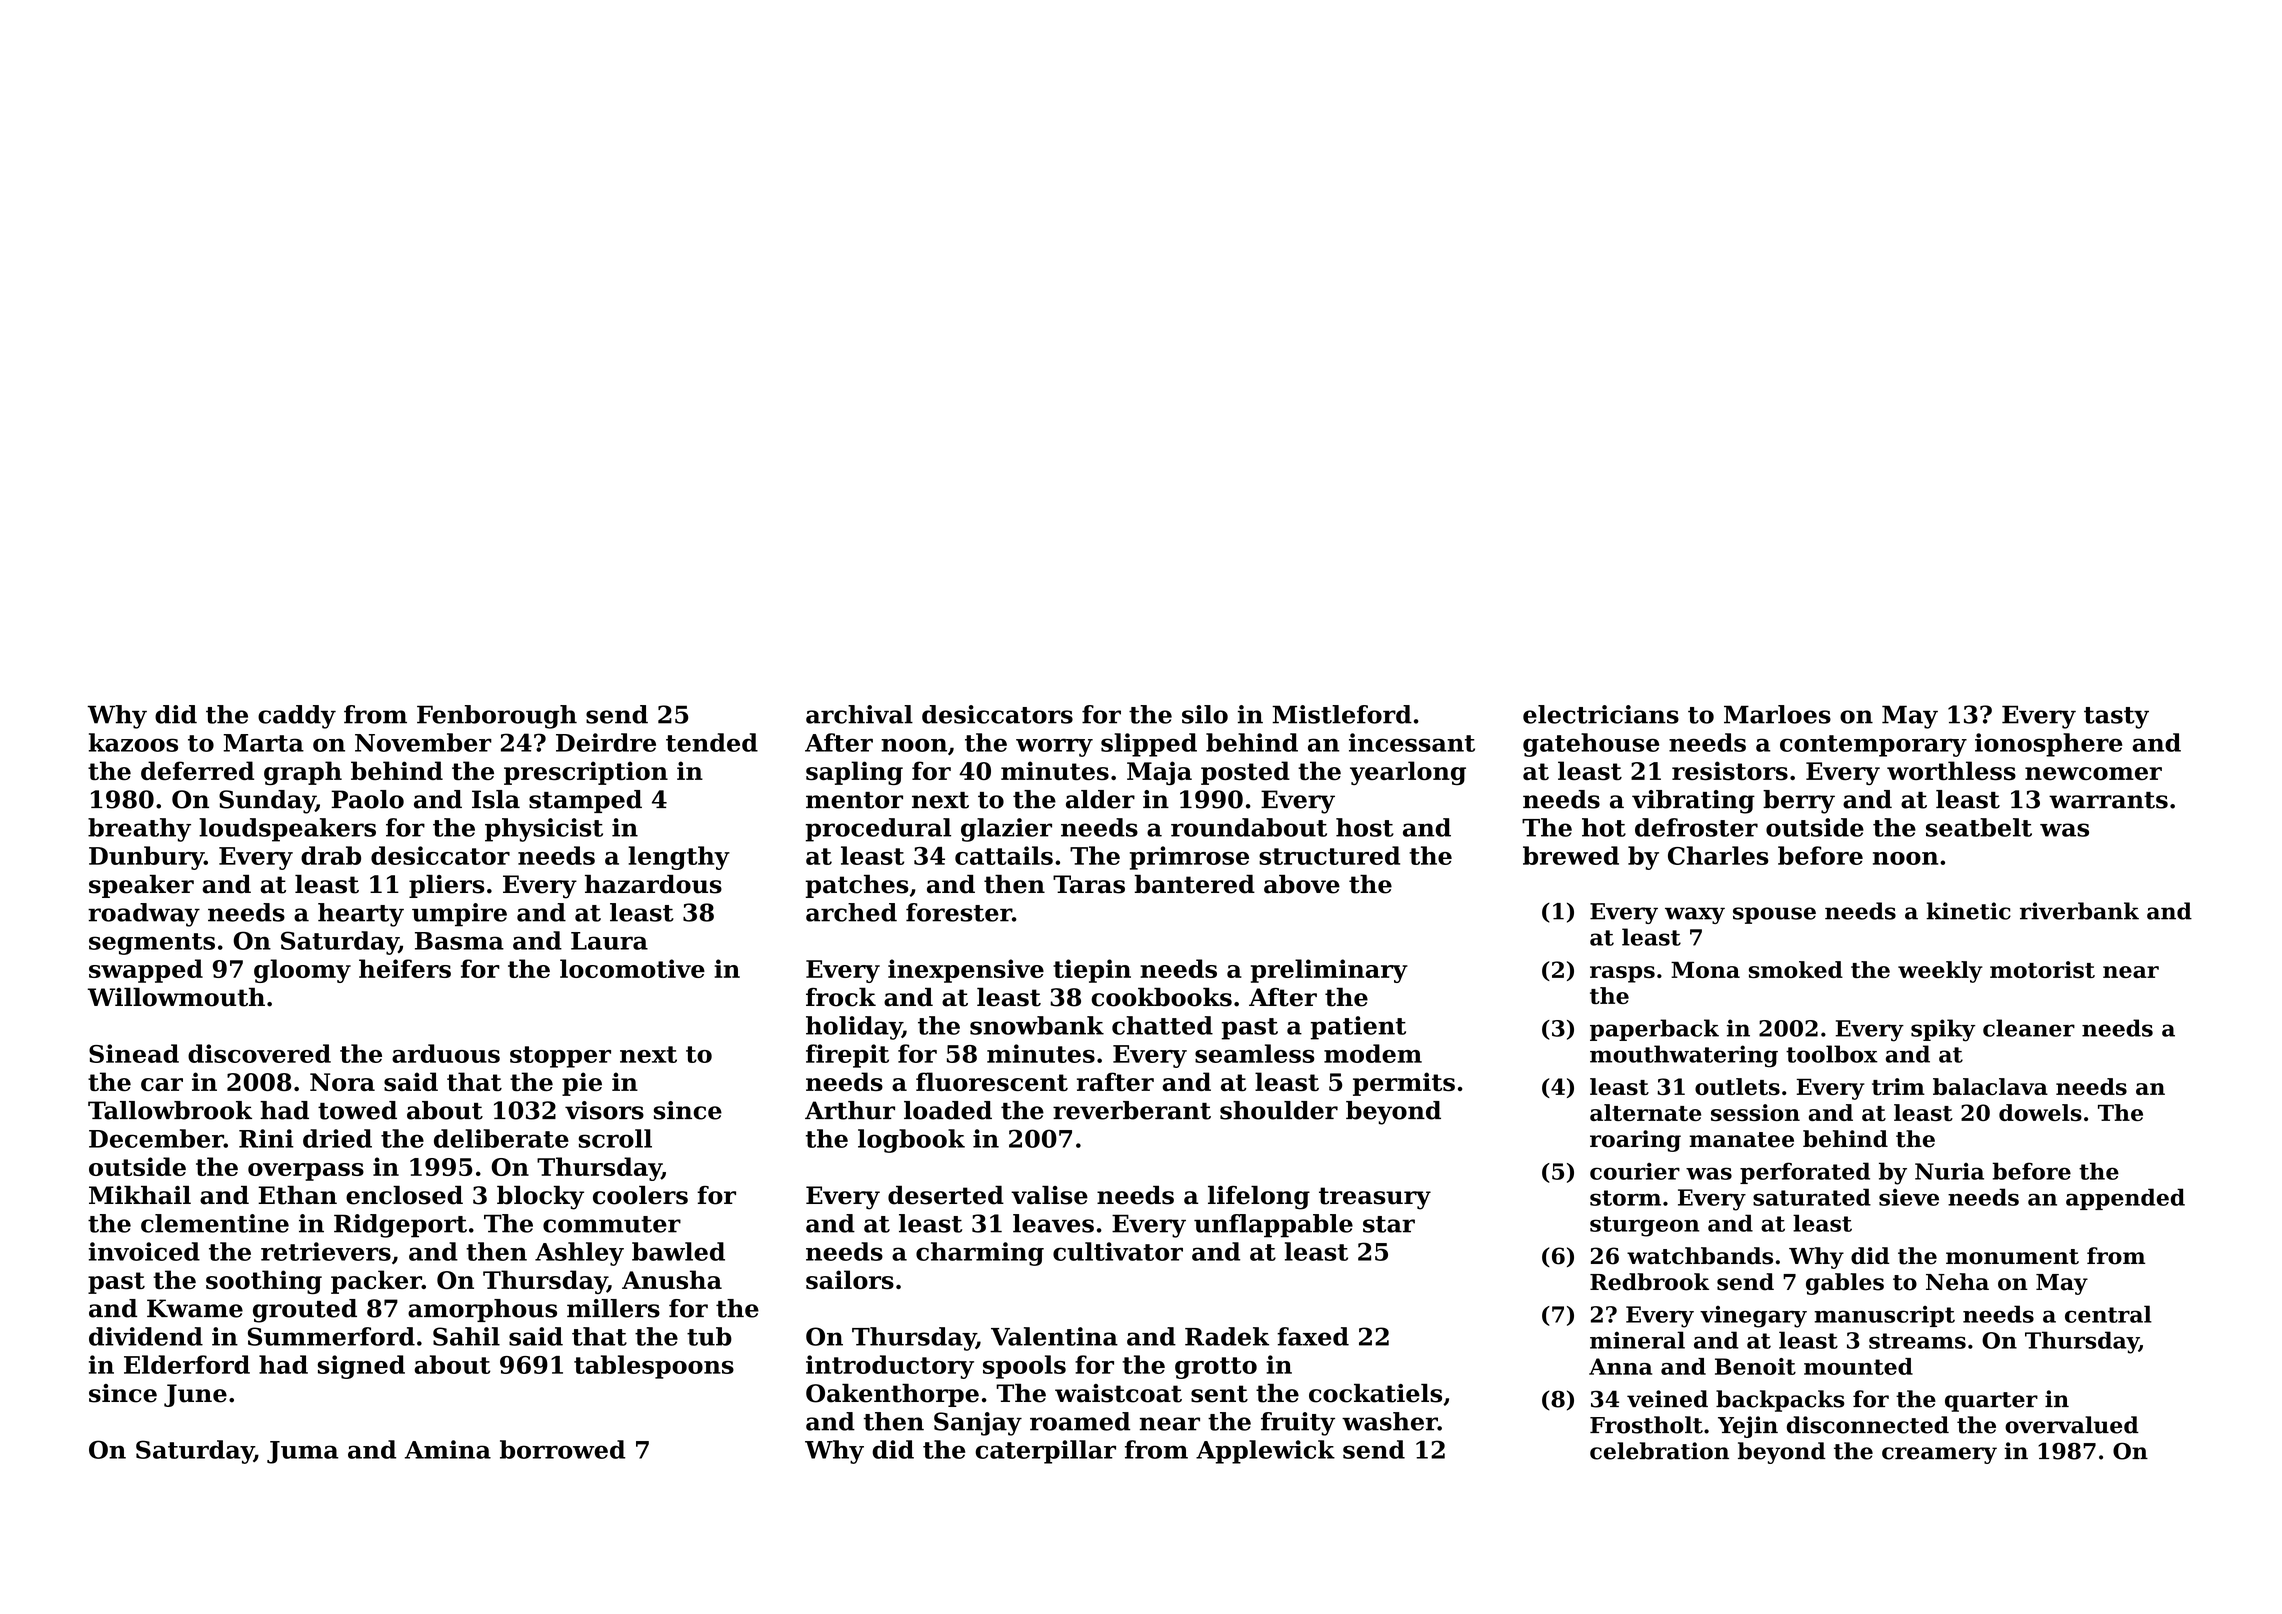 The height and width of the image is (1614, 2282). I want to click on silo, so click(1205, 714).
